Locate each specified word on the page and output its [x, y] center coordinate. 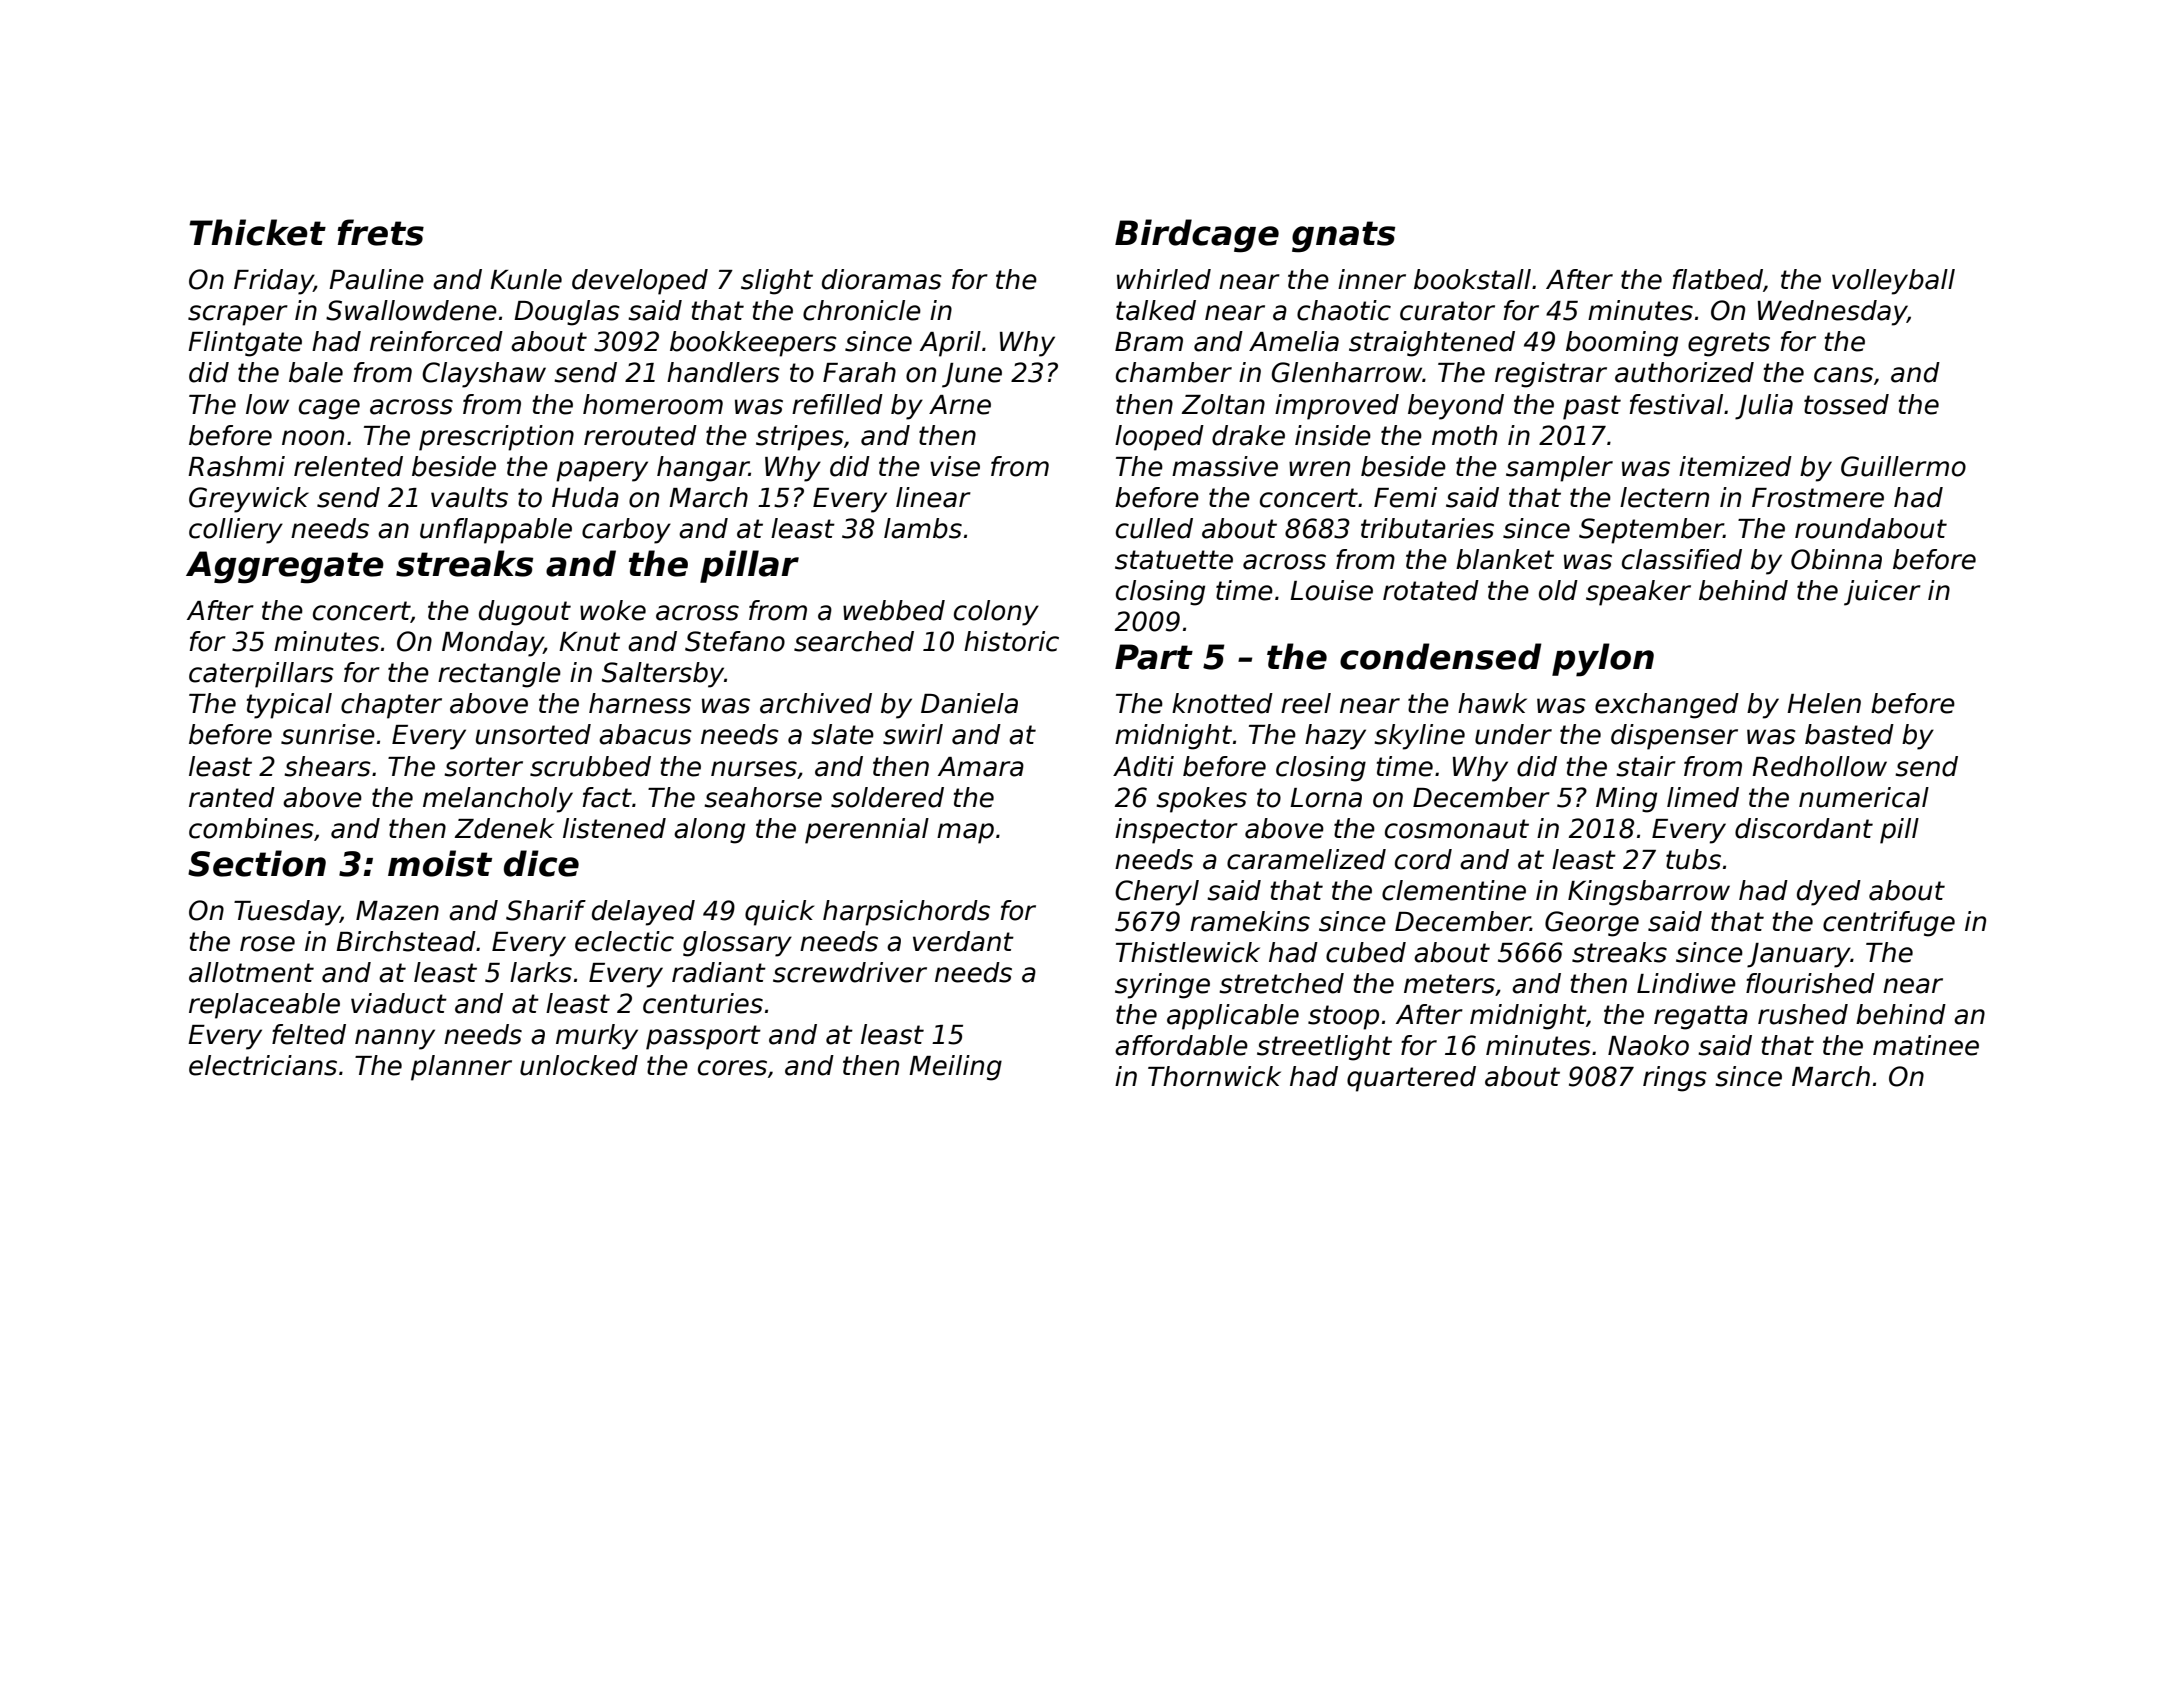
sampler [1559, 469]
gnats [1343, 237]
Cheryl [1157, 893]
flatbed [1718, 279]
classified [1682, 559]
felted [309, 1034]
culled [1154, 528]
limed [1703, 797]
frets [380, 232]
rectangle [499, 675]
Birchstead [406, 941]
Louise [1331, 590]
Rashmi [236, 466]
